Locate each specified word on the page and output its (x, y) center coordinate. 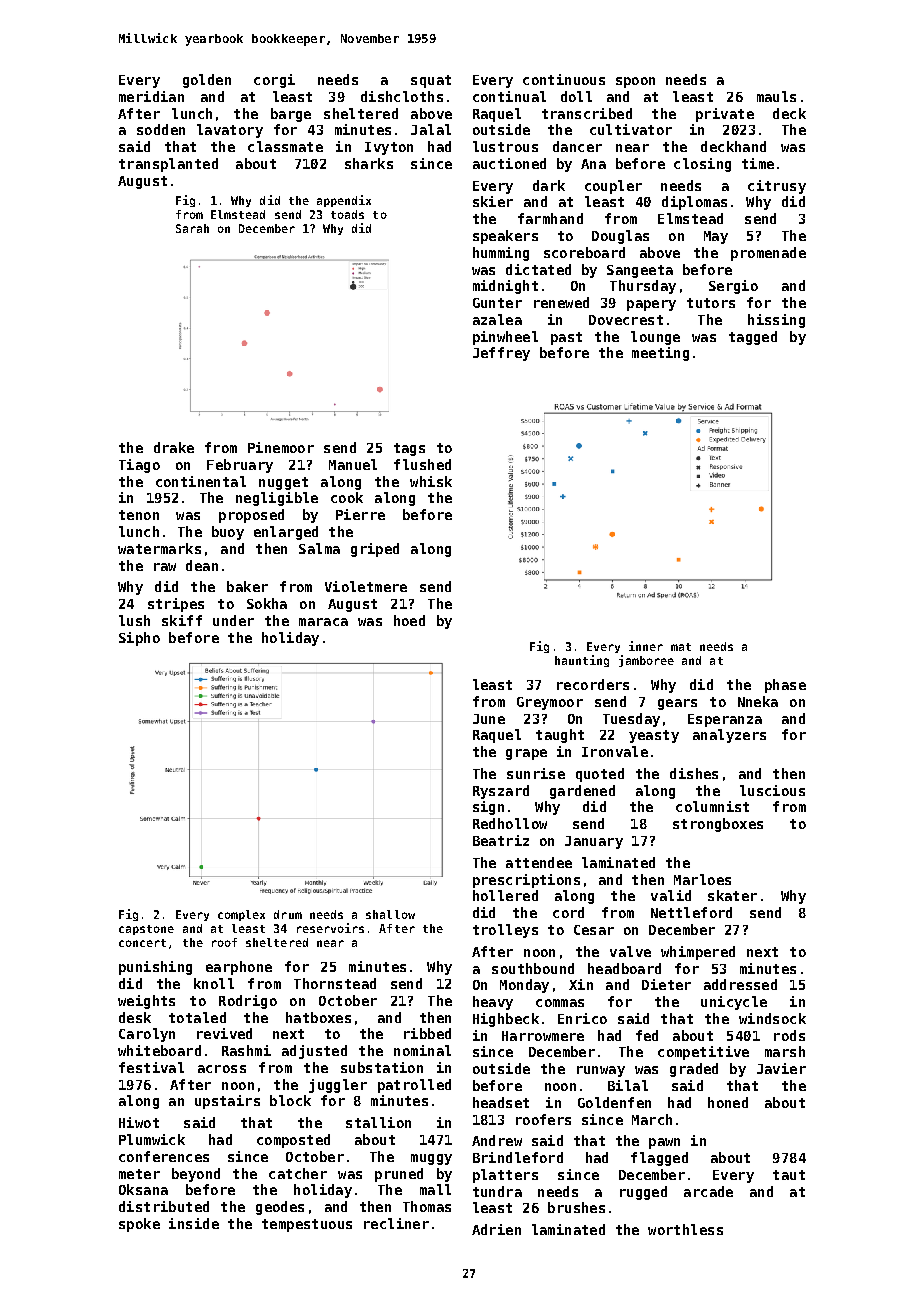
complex (241, 915)
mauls (776, 96)
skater (732, 895)
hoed (409, 620)
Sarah (192, 228)
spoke (139, 1225)
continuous (564, 79)
